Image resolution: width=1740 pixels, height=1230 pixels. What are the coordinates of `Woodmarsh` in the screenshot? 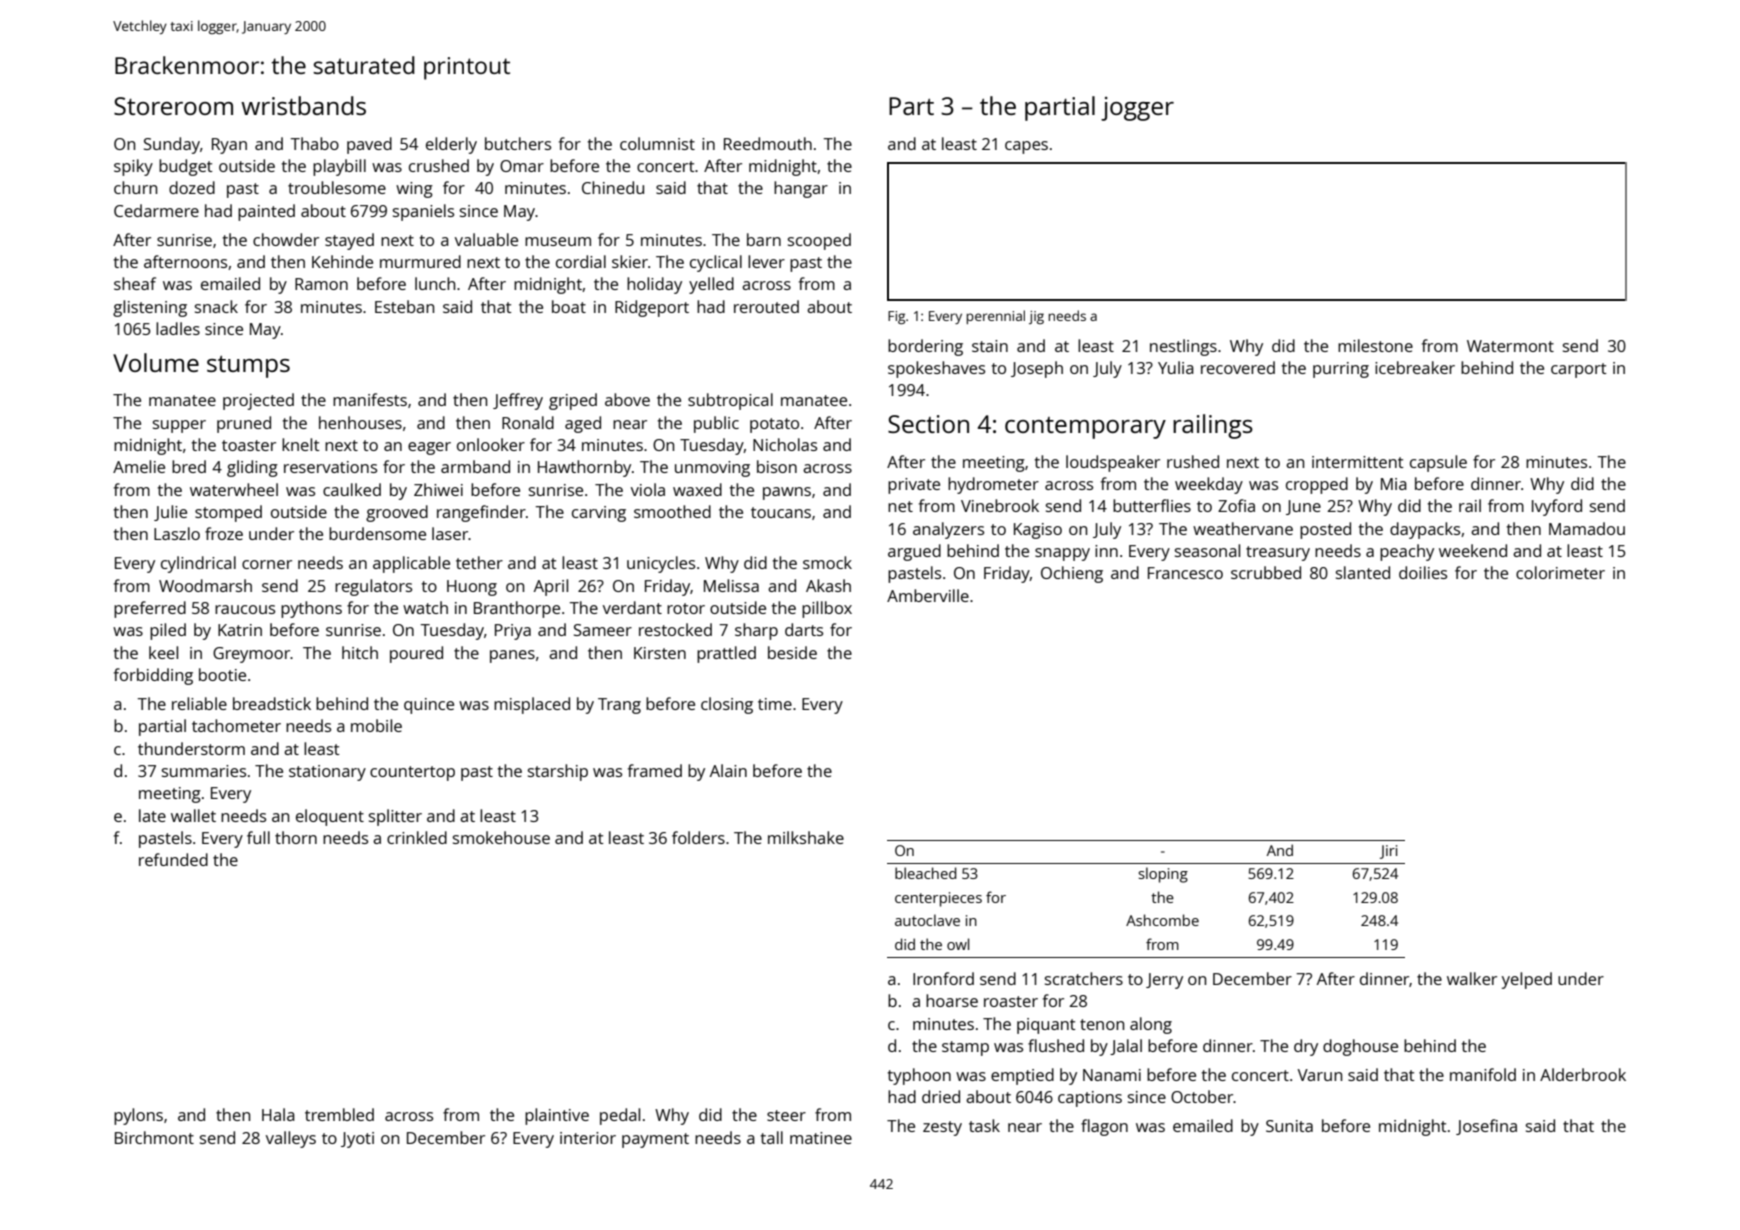 It's located at (205, 585).
